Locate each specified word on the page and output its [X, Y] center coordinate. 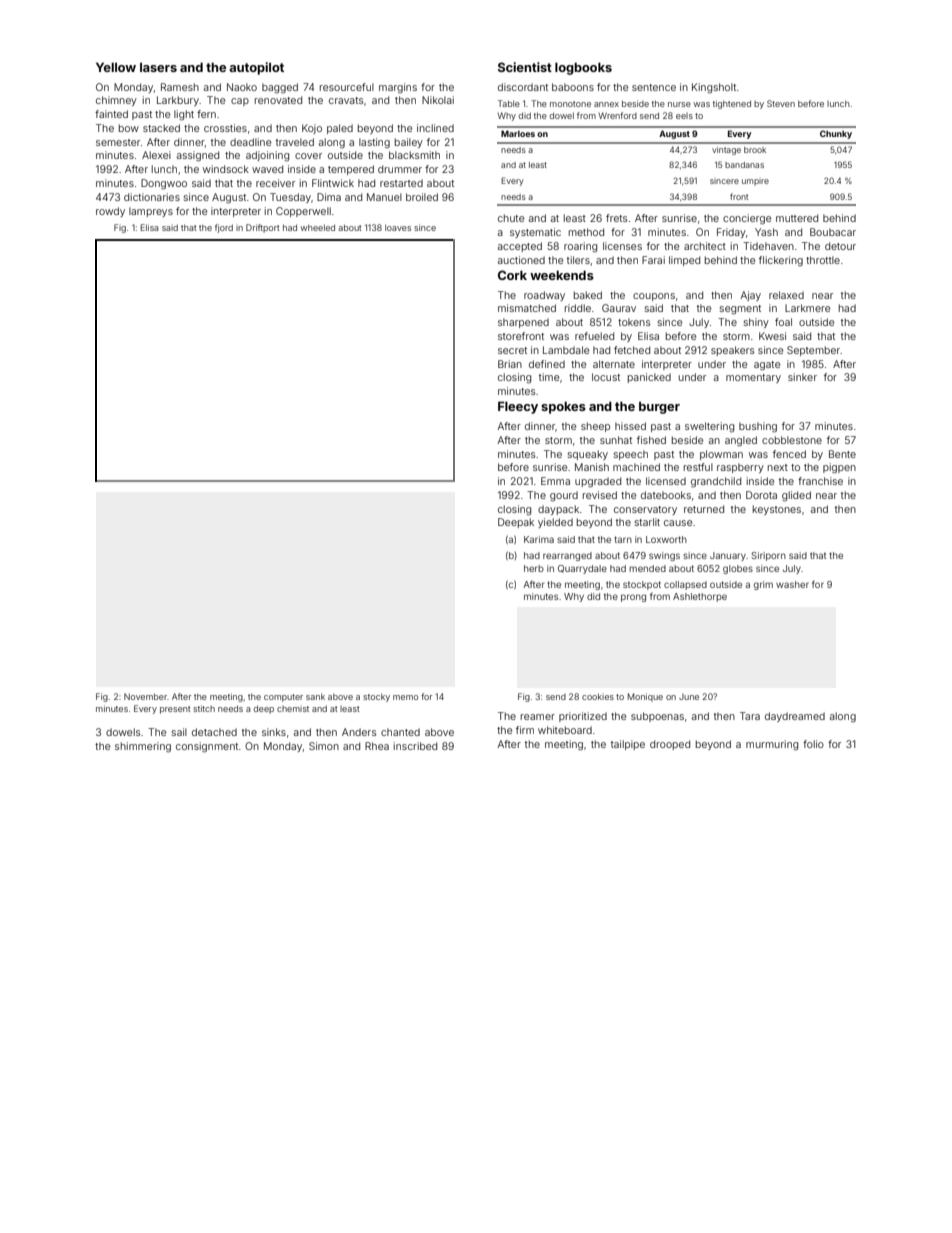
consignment [207, 747]
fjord [224, 228]
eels [684, 116]
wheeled [318, 227]
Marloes [518, 133]
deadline [250, 142]
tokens [634, 322]
